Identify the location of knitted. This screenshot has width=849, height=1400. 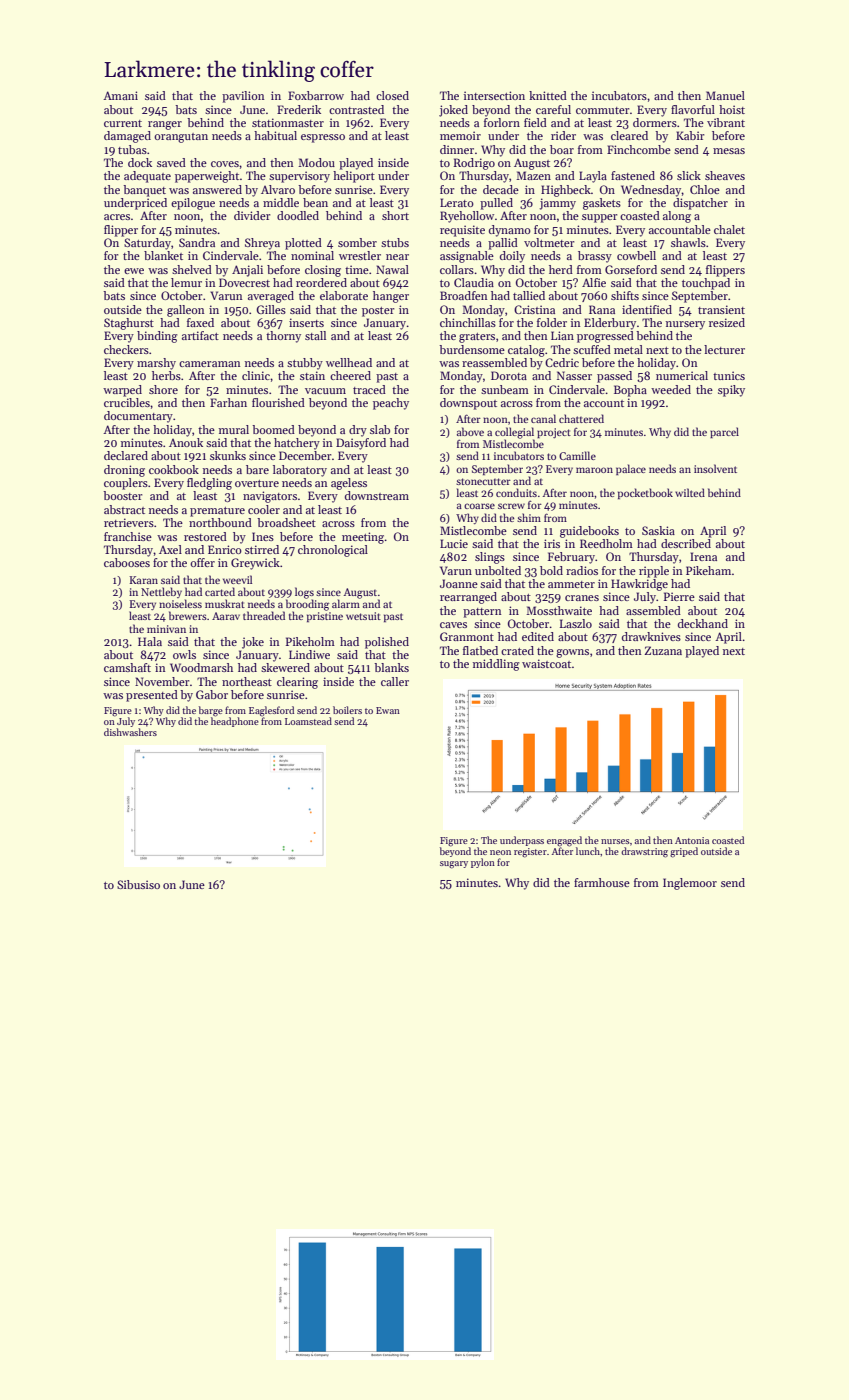
(548, 95).
